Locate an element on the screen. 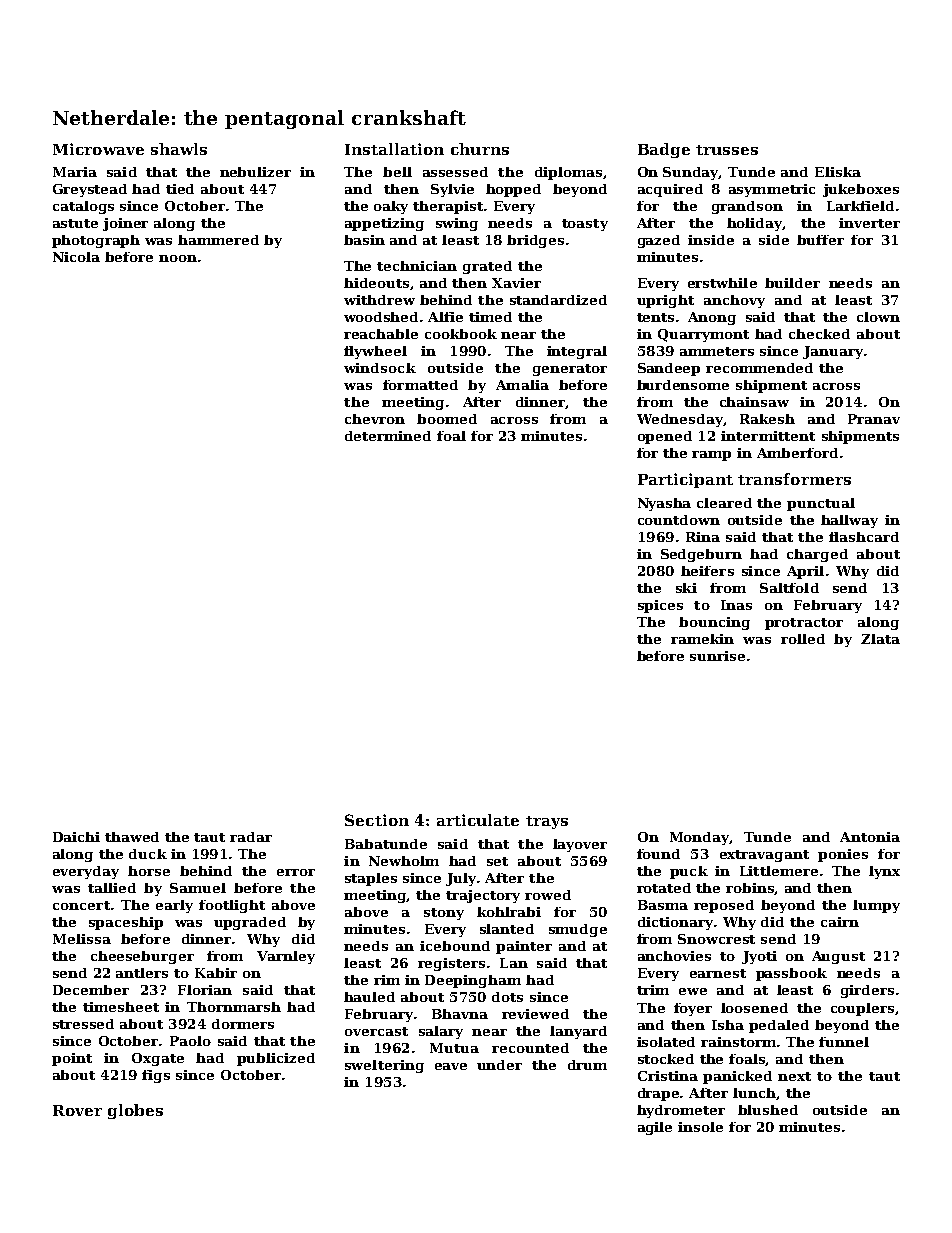 This screenshot has height=1233, width=952. Daichi is located at coordinates (76, 837).
